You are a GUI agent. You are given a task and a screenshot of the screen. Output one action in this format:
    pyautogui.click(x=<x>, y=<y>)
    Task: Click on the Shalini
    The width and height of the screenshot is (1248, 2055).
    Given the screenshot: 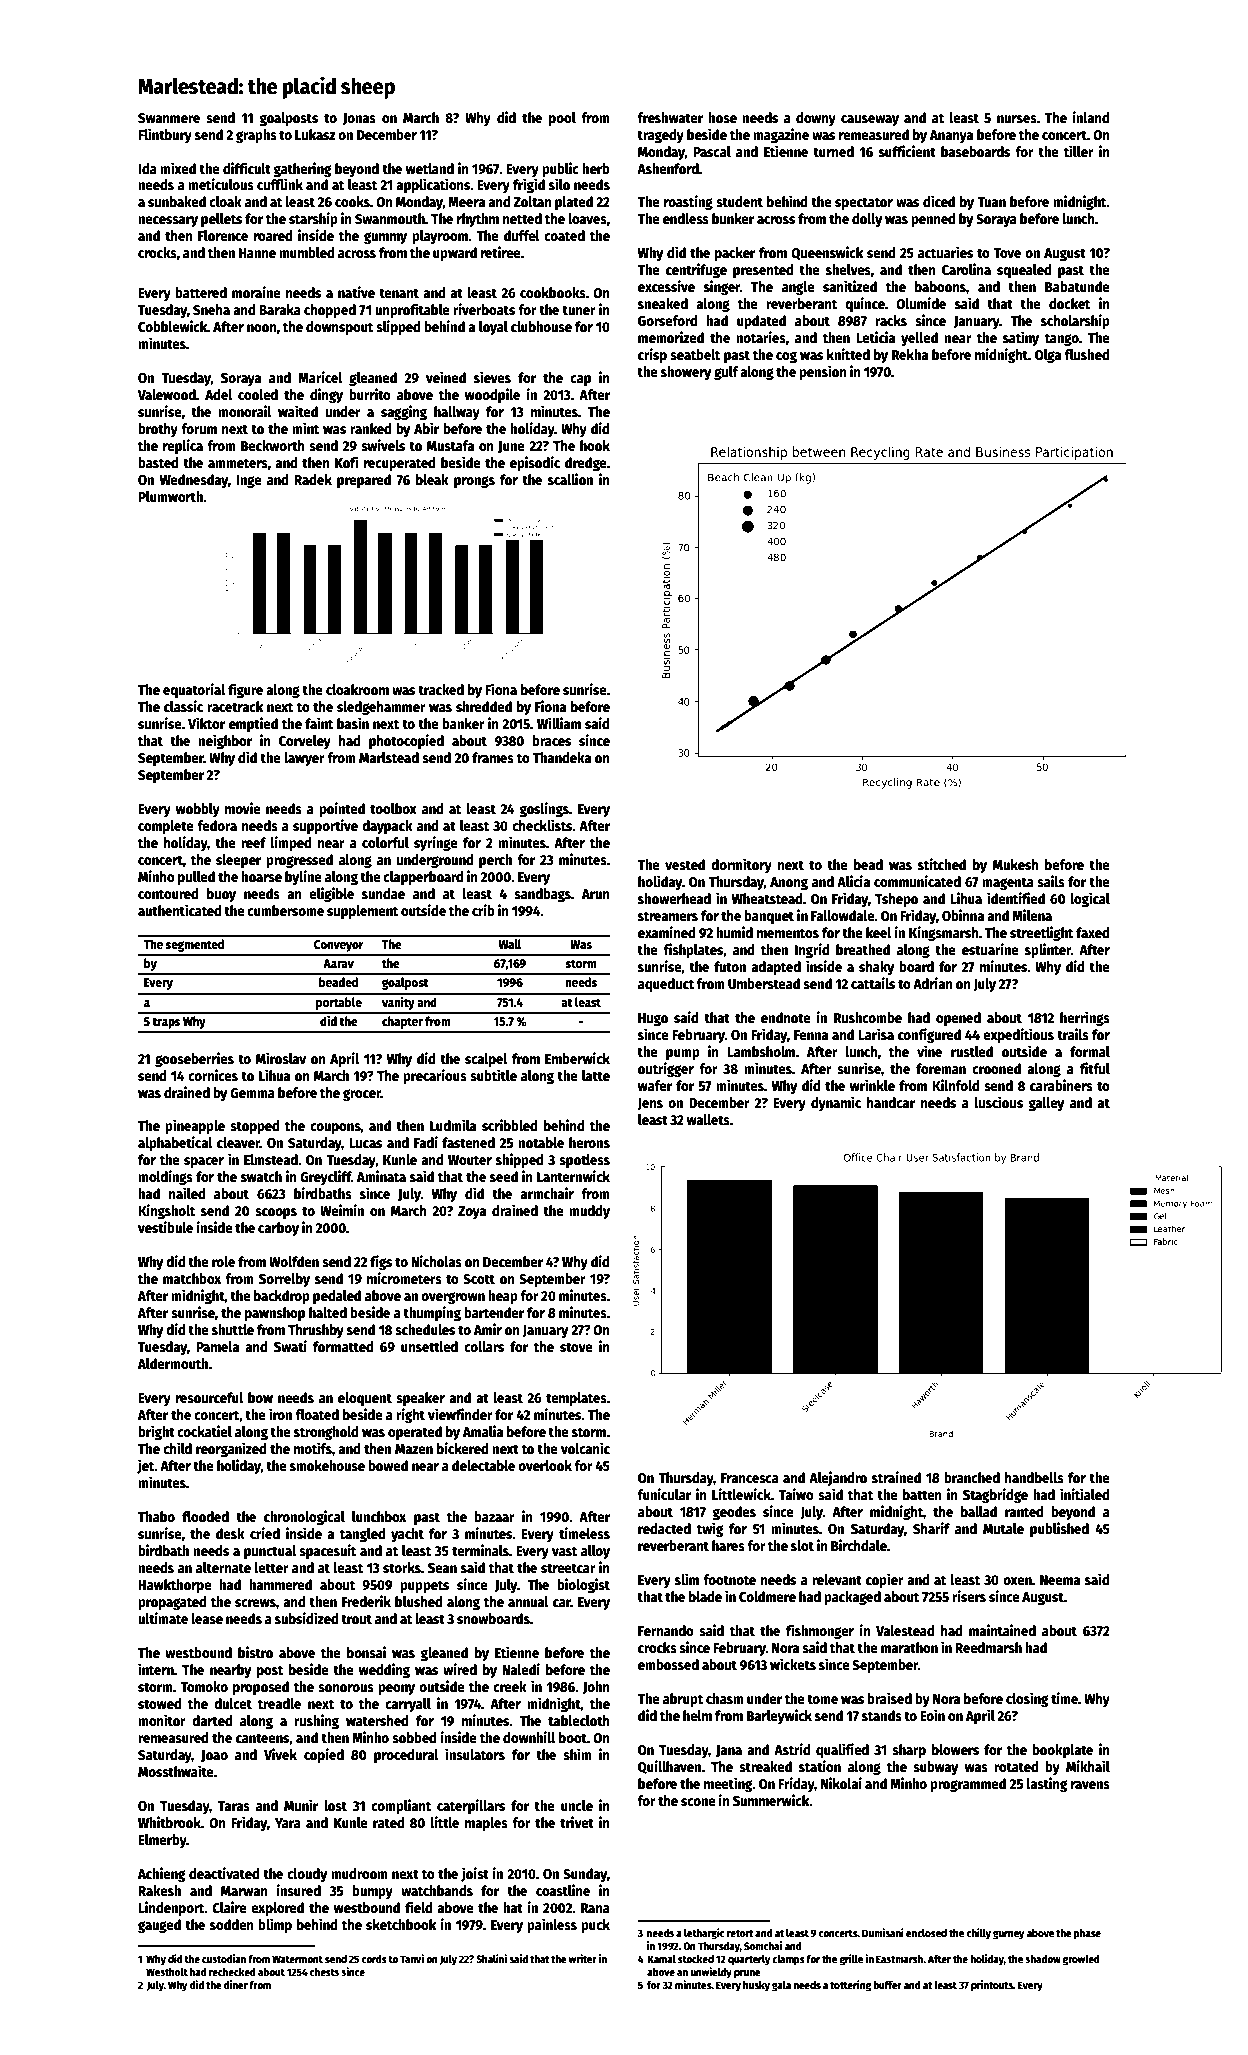 What is the action you would take?
    pyautogui.click(x=491, y=1958)
